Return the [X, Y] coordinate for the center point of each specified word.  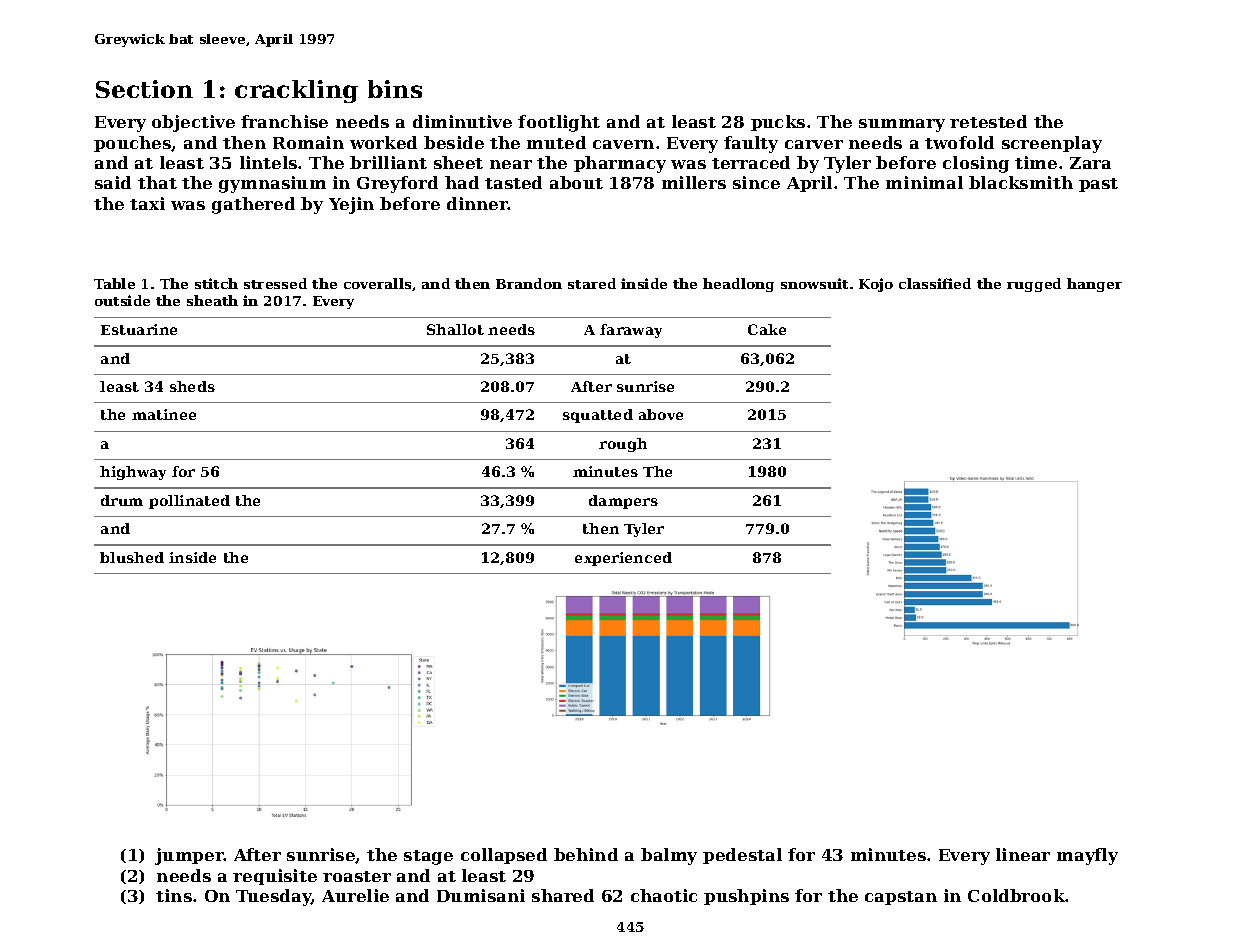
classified [935, 283]
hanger [1094, 285]
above [661, 414]
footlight [559, 123]
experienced [623, 559]
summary [902, 125]
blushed [132, 557]
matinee [164, 414]
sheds [192, 386]
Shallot [455, 329]
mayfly [1087, 856]
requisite [275, 877]
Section [144, 89]
